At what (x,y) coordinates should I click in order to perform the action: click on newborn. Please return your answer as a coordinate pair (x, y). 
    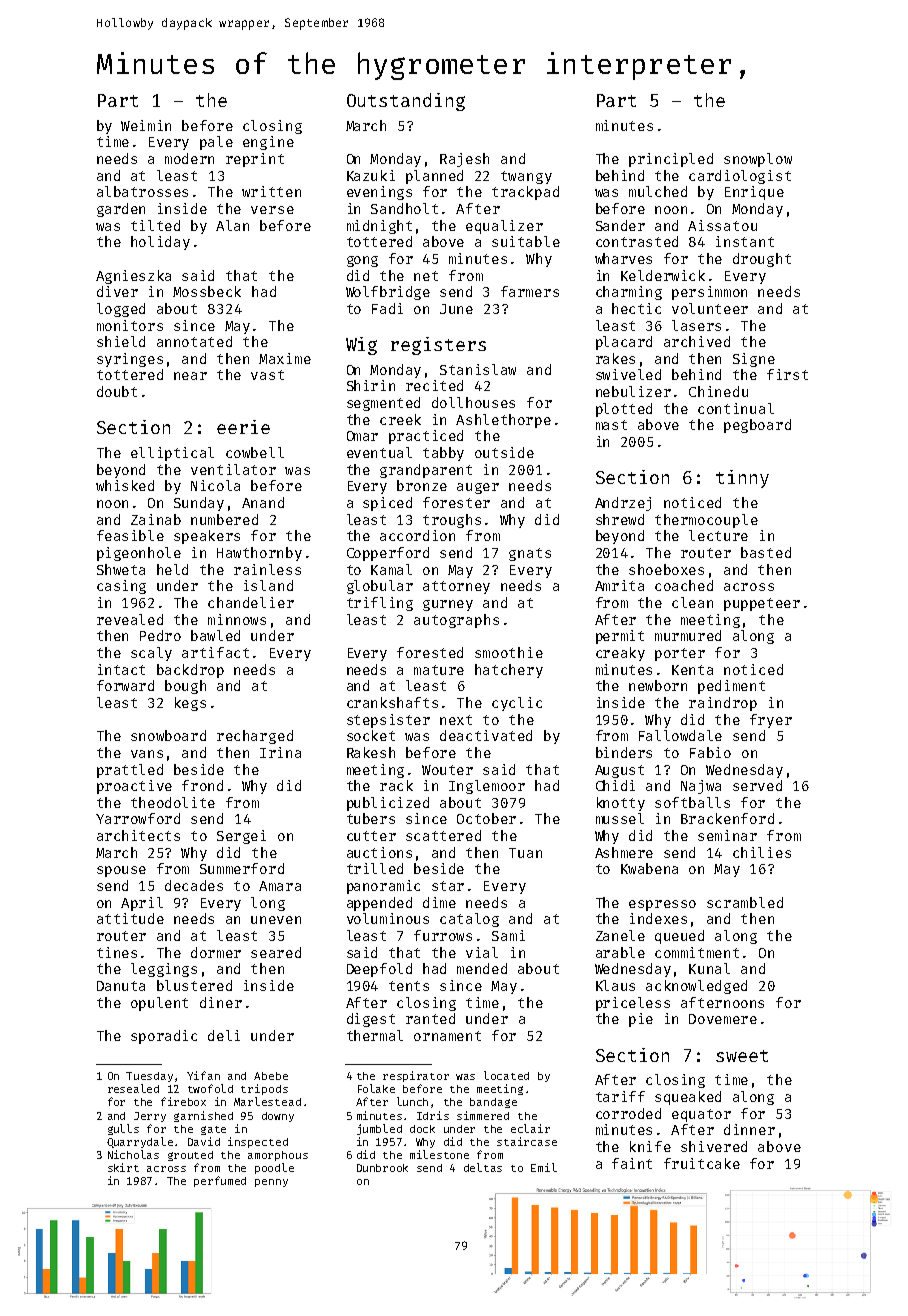
    Looking at the image, I should click on (658, 685).
